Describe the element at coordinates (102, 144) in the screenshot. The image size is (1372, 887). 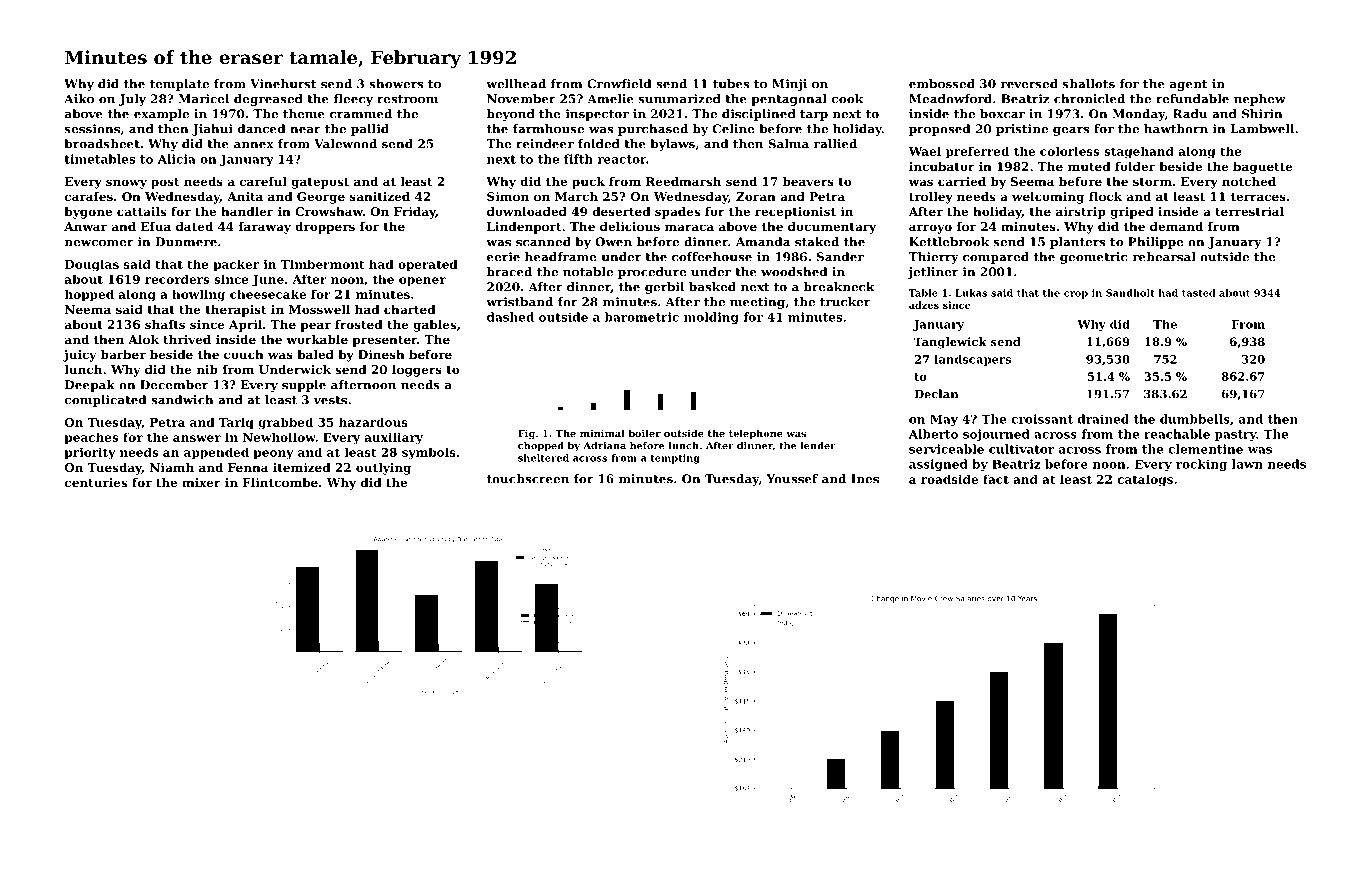
I see `broadsheet` at that location.
